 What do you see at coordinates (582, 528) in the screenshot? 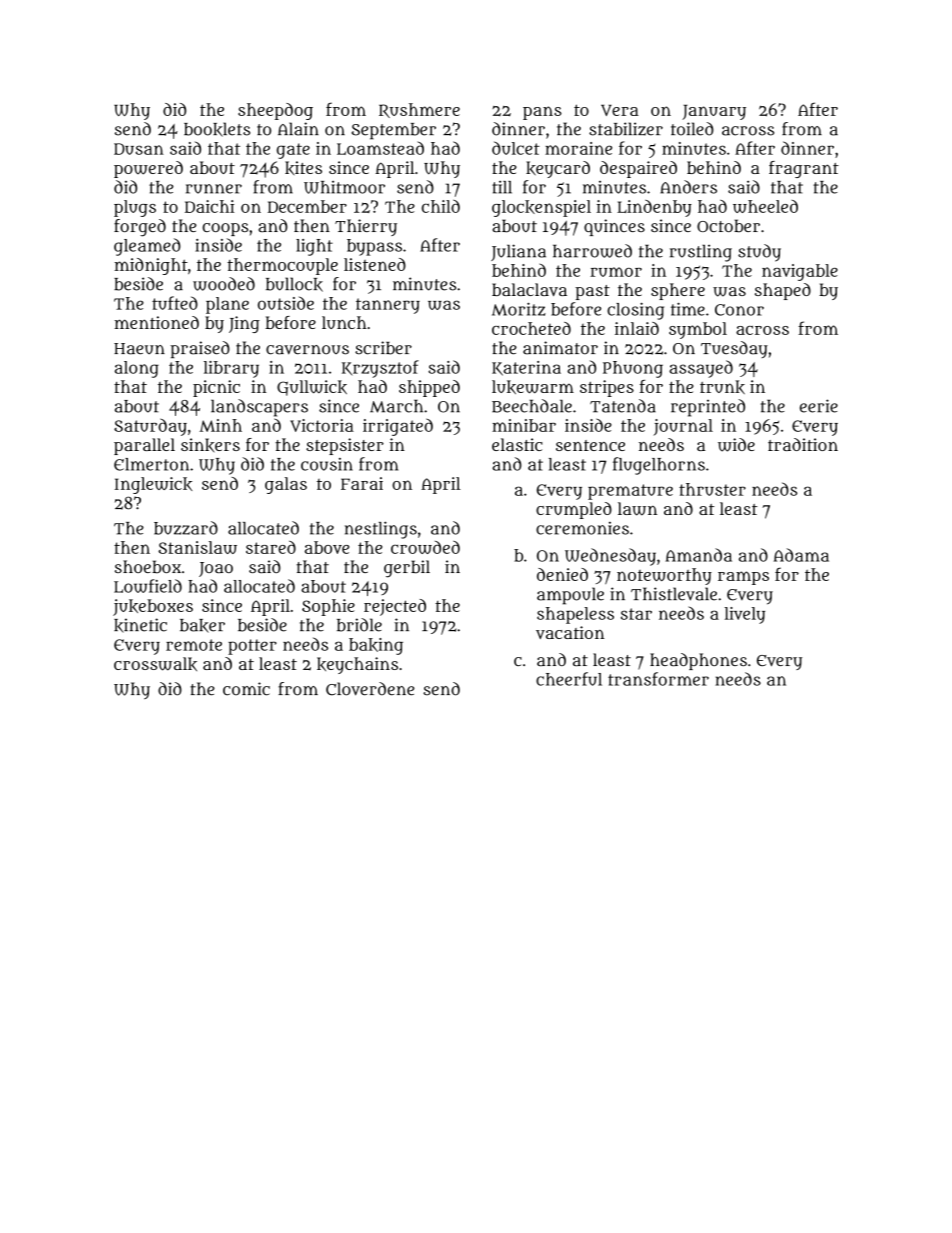
I see `ceremonies` at bounding box center [582, 528].
